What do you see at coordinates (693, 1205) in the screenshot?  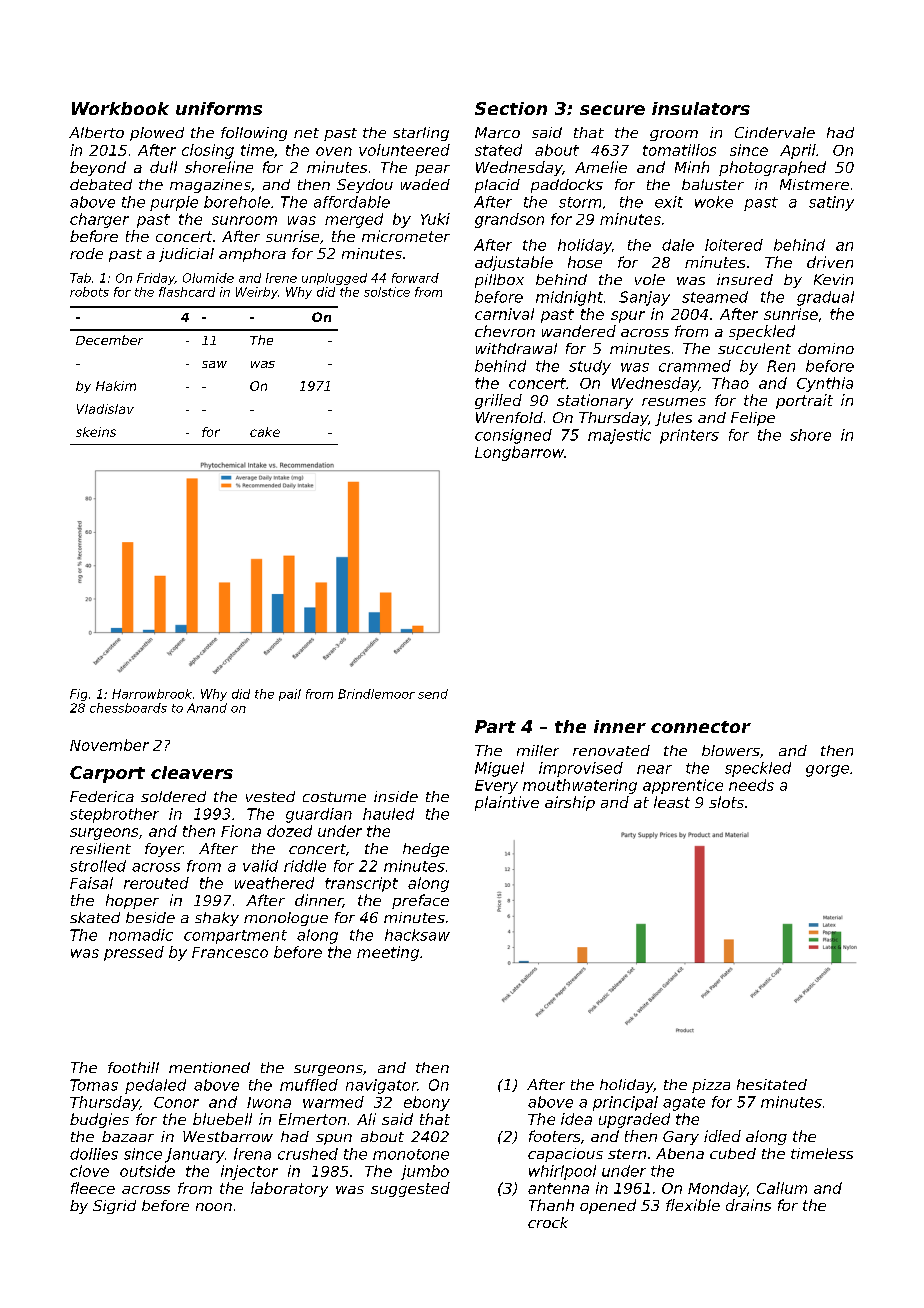 I see `flexible` at bounding box center [693, 1205].
